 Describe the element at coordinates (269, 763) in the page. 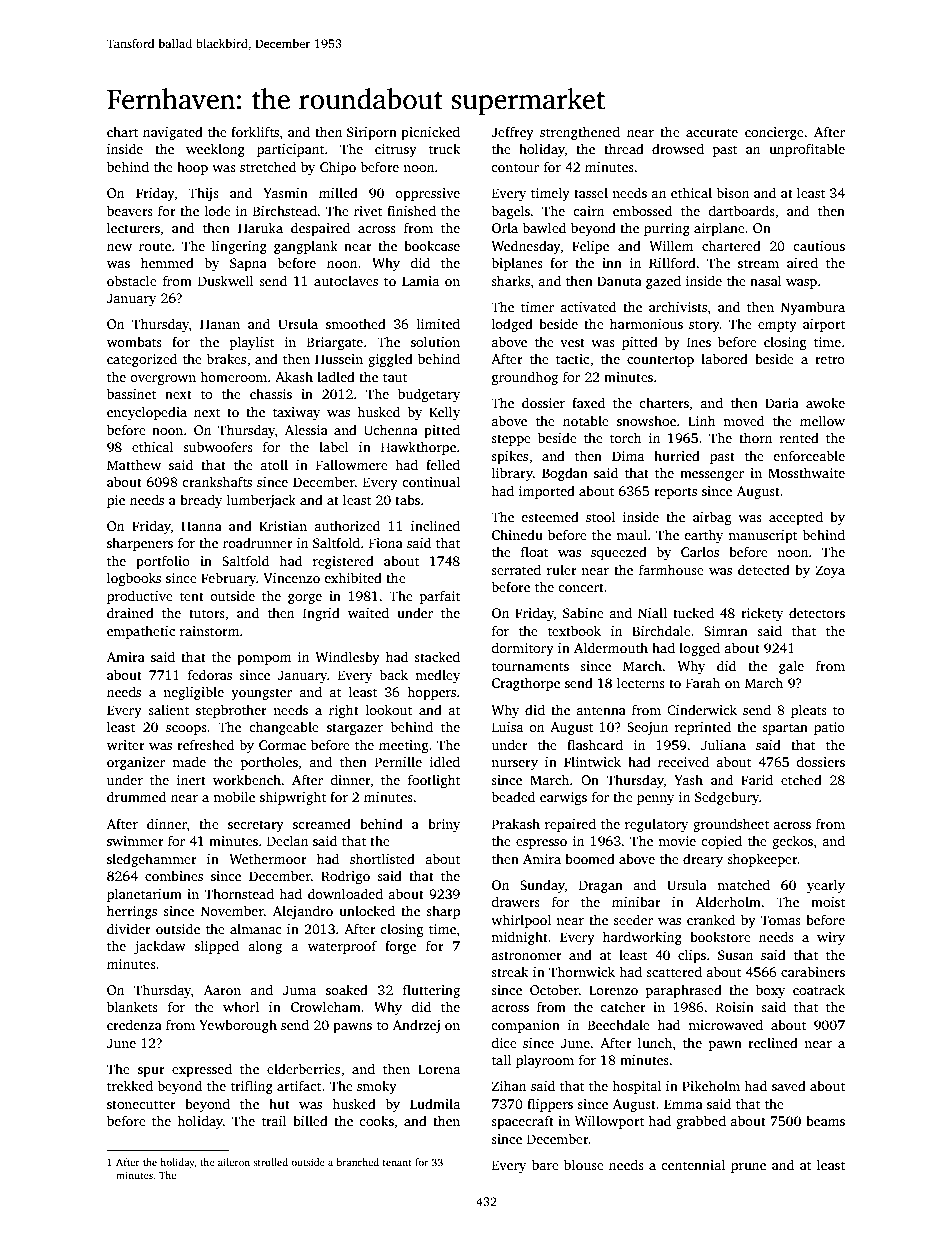

I see `portholes` at that location.
